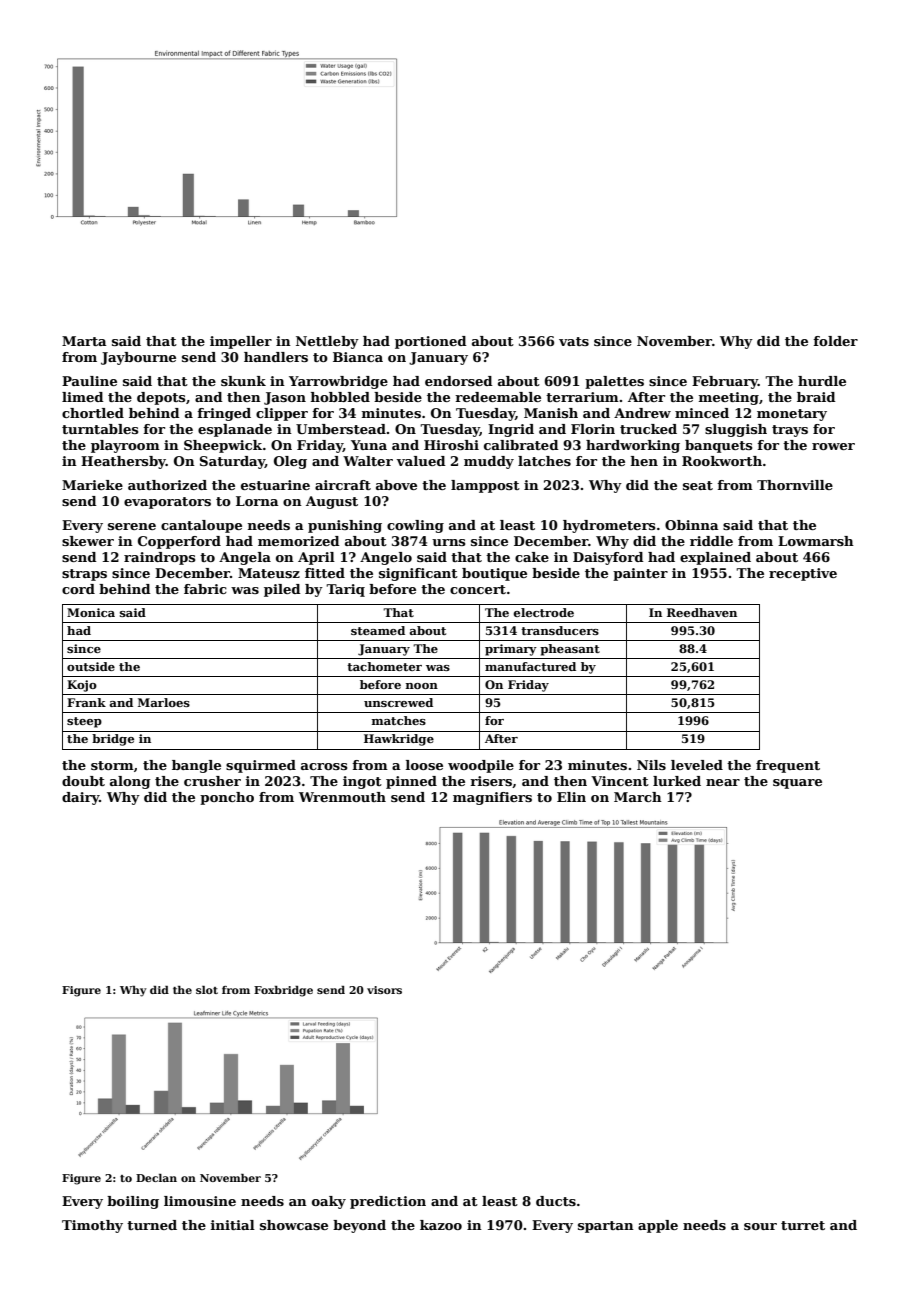  Describe the element at coordinates (241, 342) in the screenshot. I see `impeller` at that location.
